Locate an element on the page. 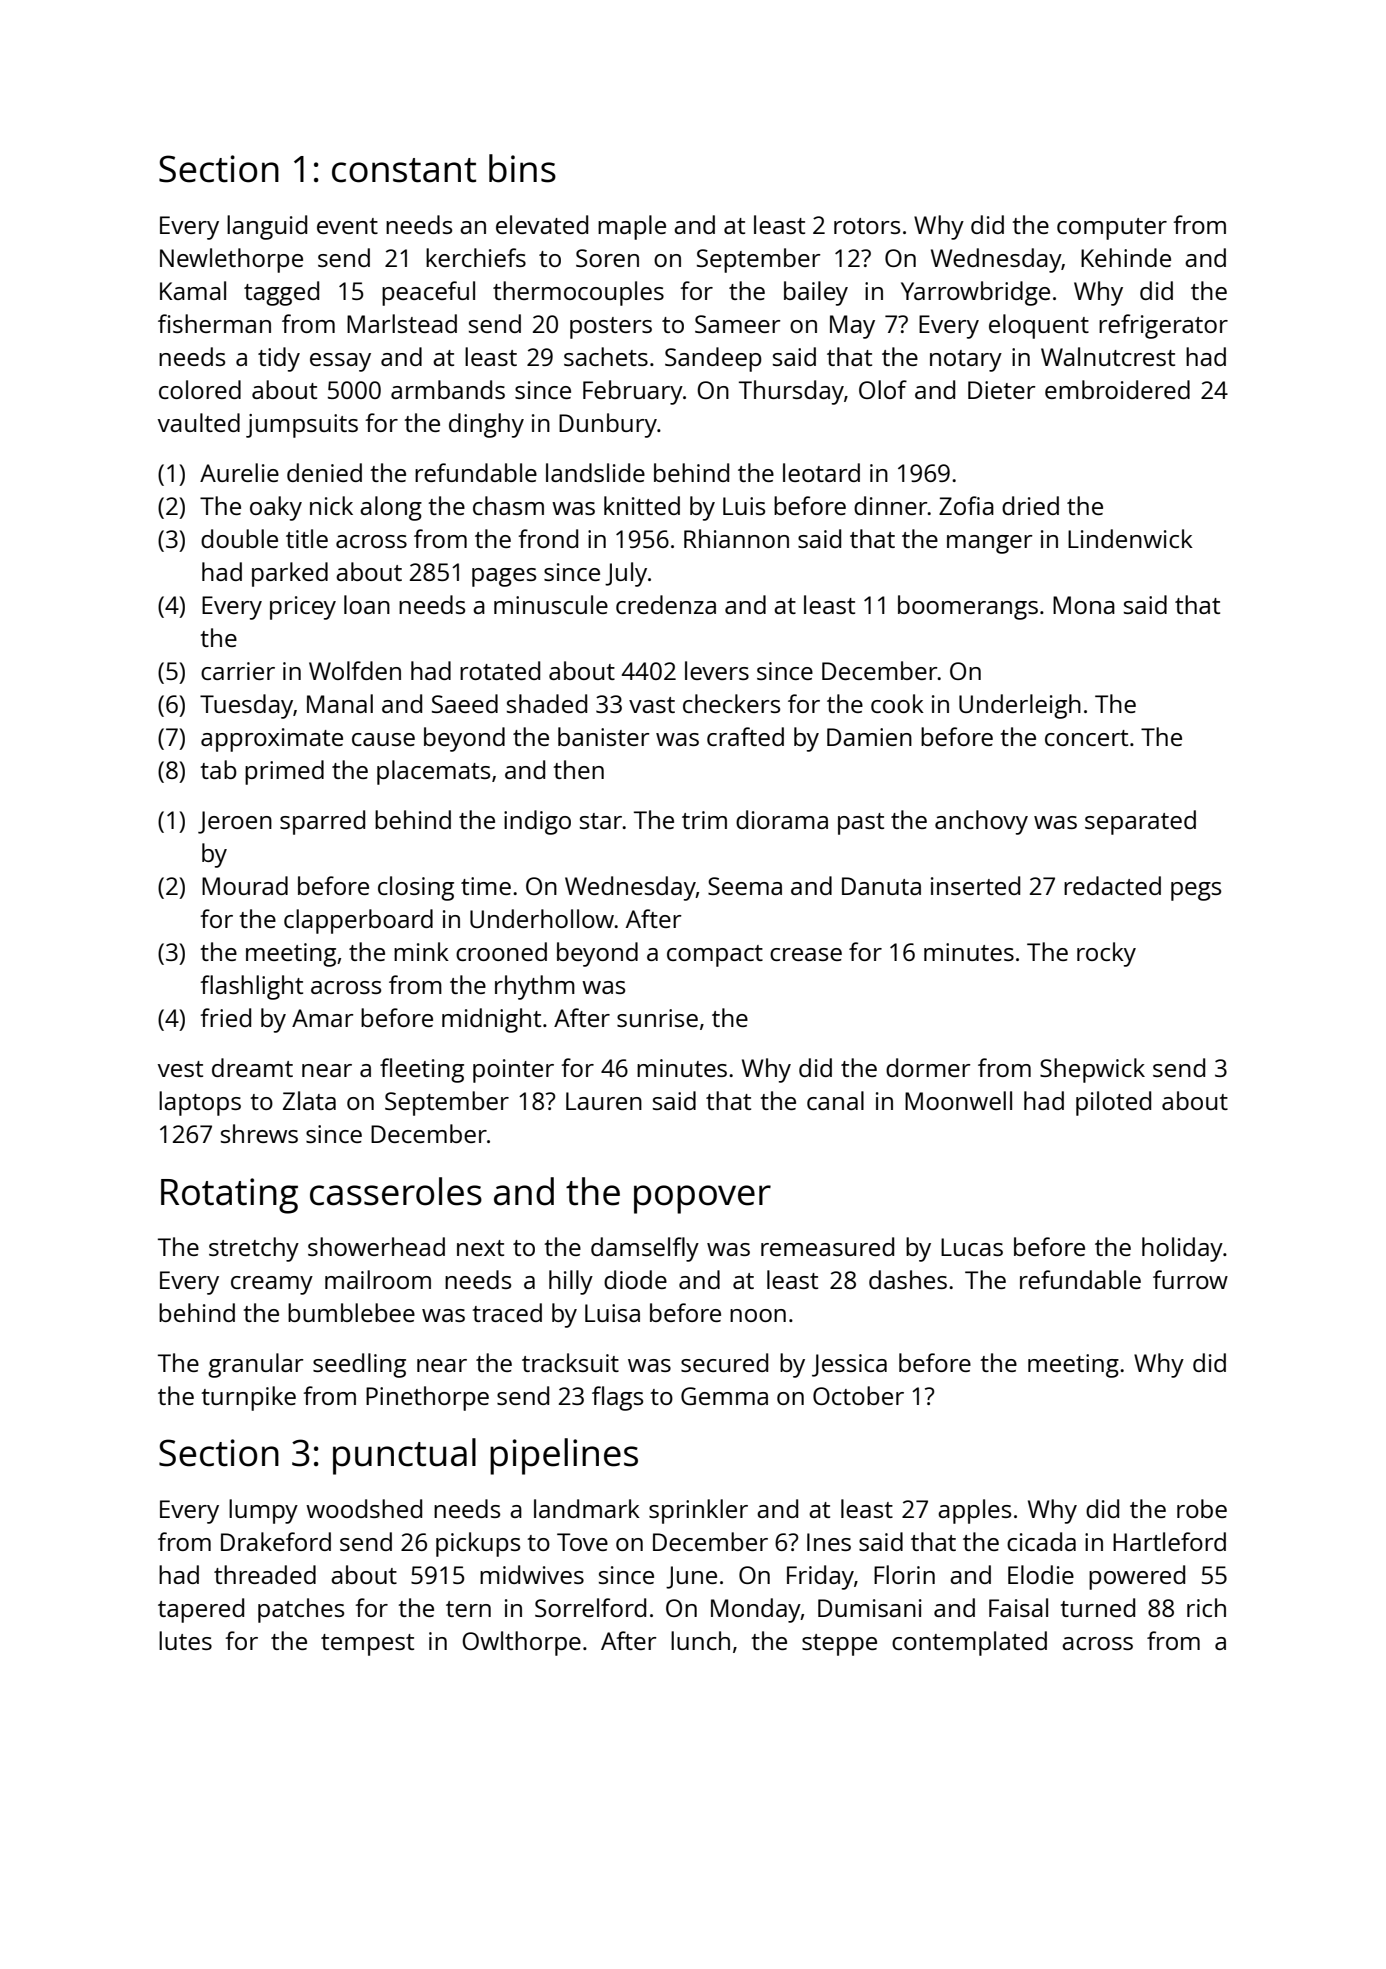 The width and height of the document is (1386, 1969). pages is located at coordinates (504, 577).
